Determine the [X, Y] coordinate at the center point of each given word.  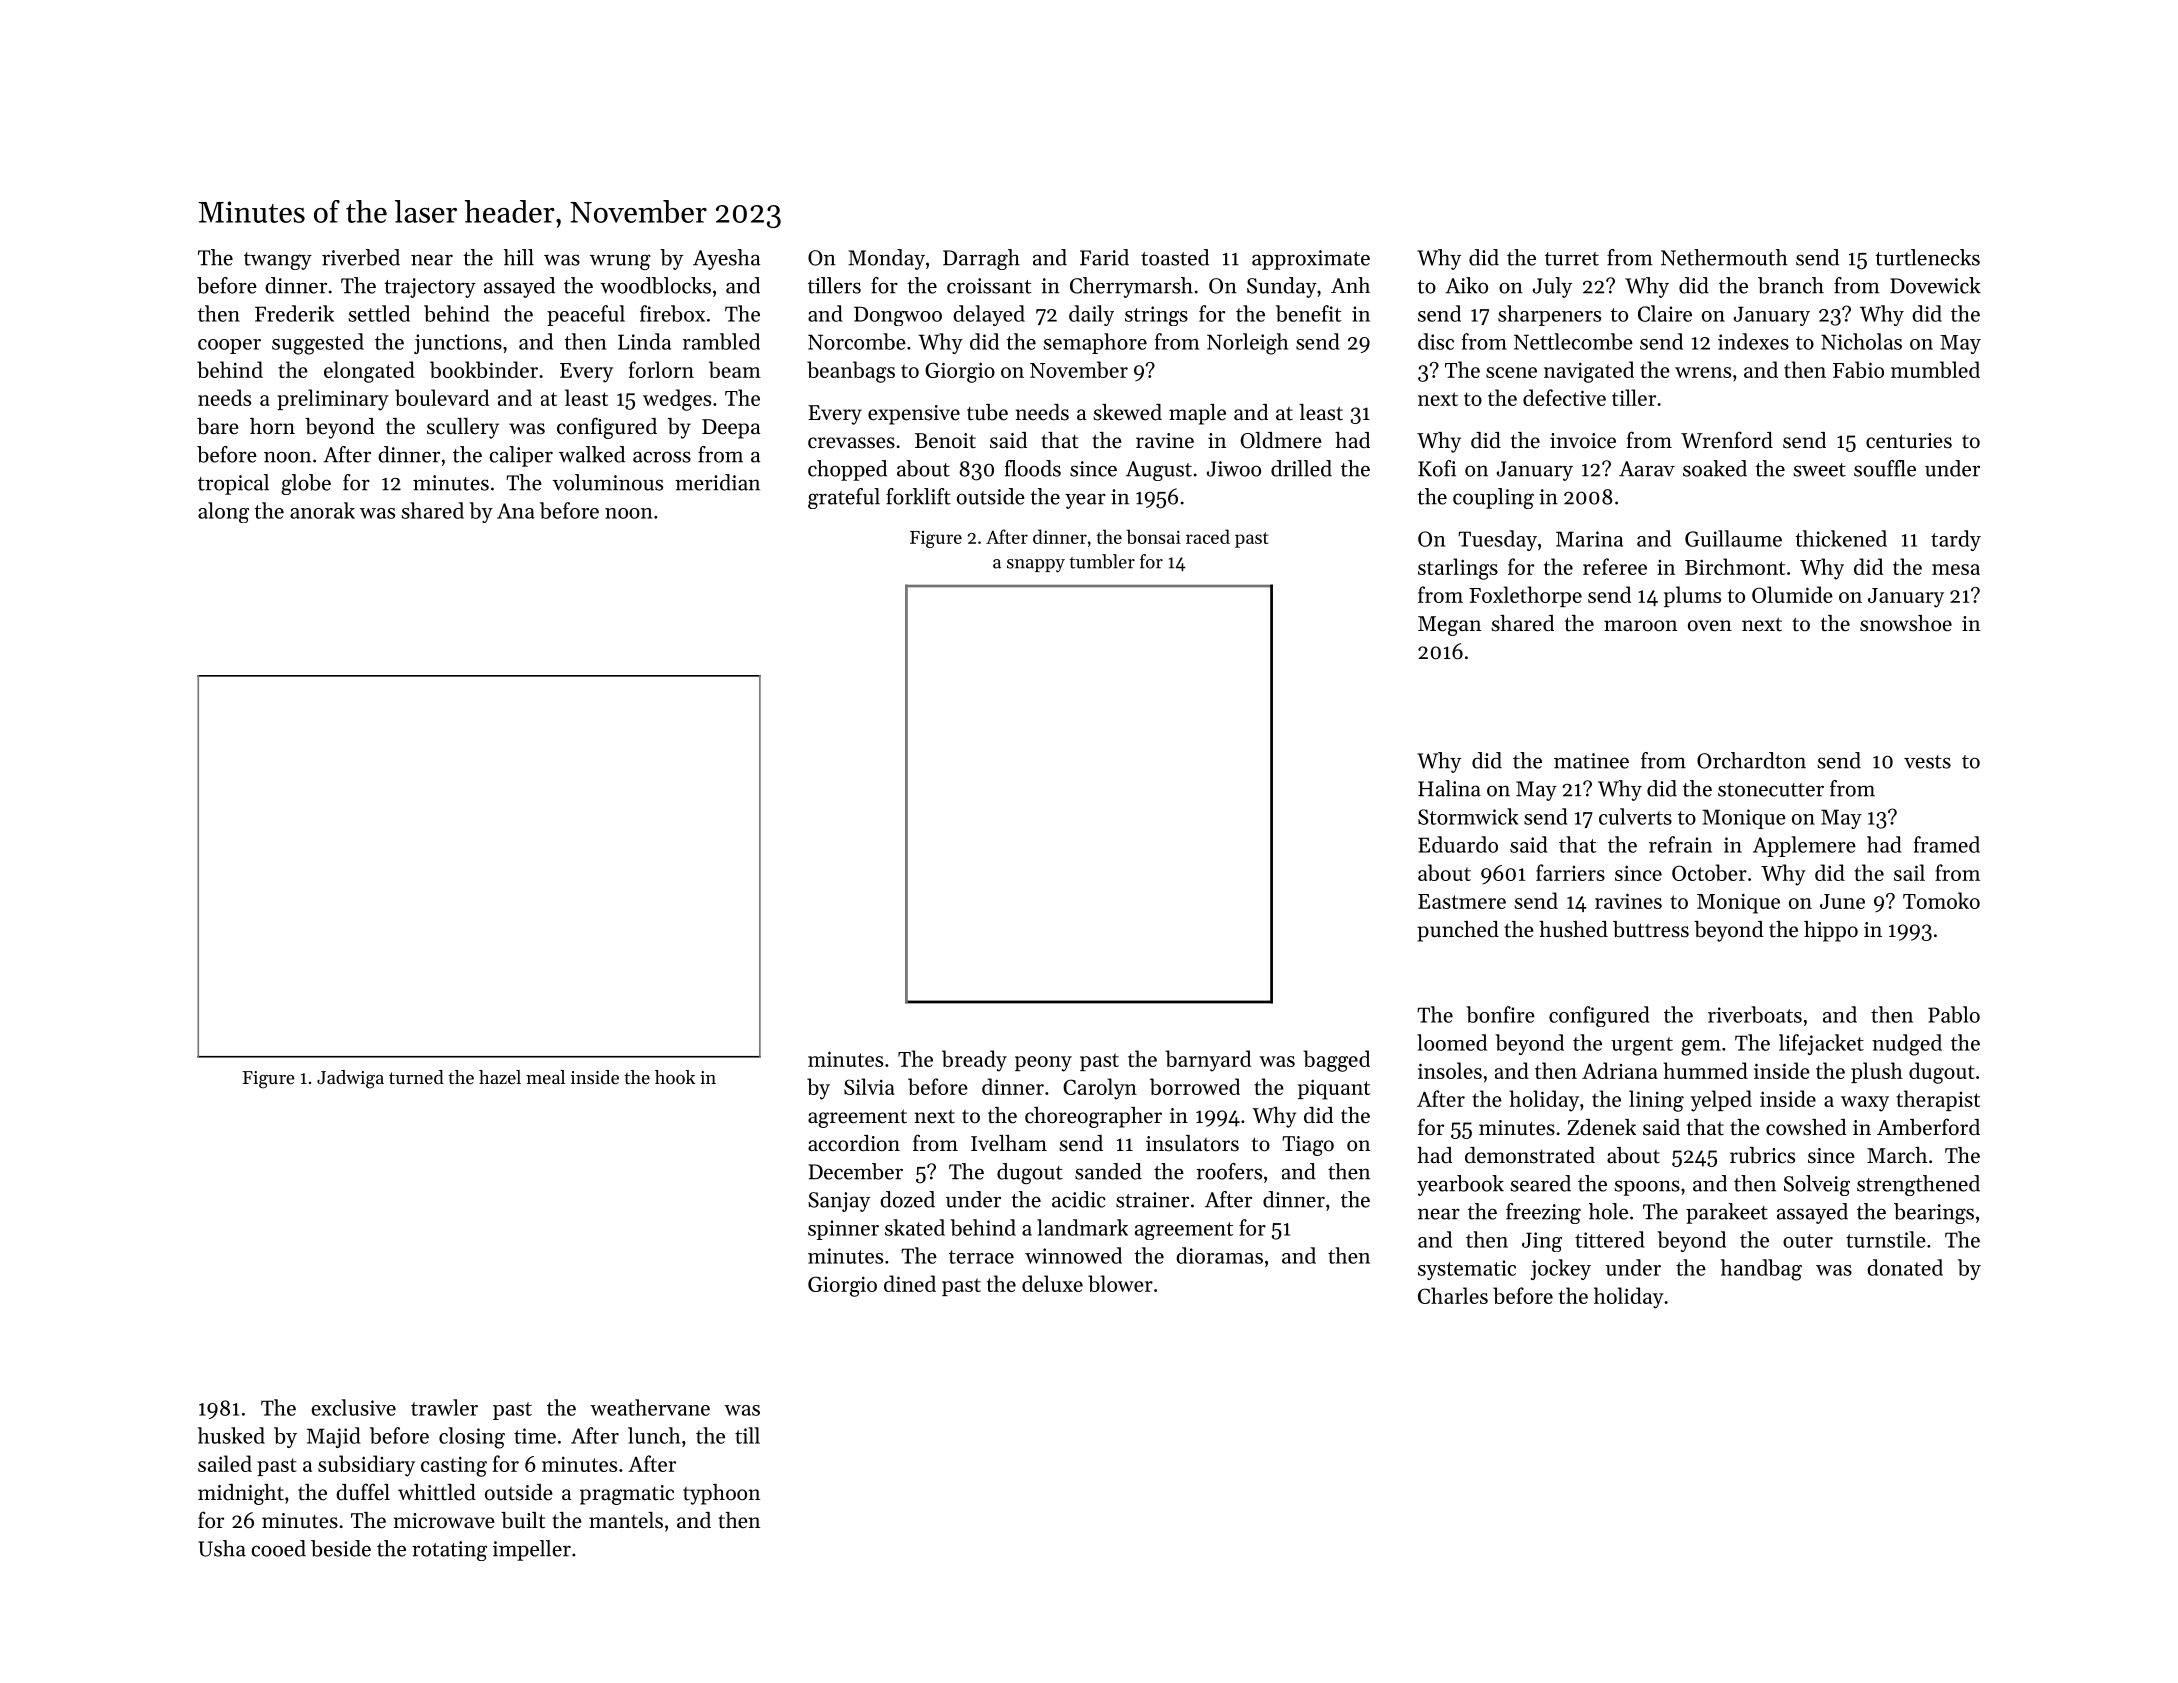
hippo [1831, 931]
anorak [322, 510]
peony [1043, 1064]
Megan [1449, 626]
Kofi [1437, 468]
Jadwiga [350, 1079]
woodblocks [655, 285]
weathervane [650, 1407]
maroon [1640, 626]
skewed [1127, 412]
